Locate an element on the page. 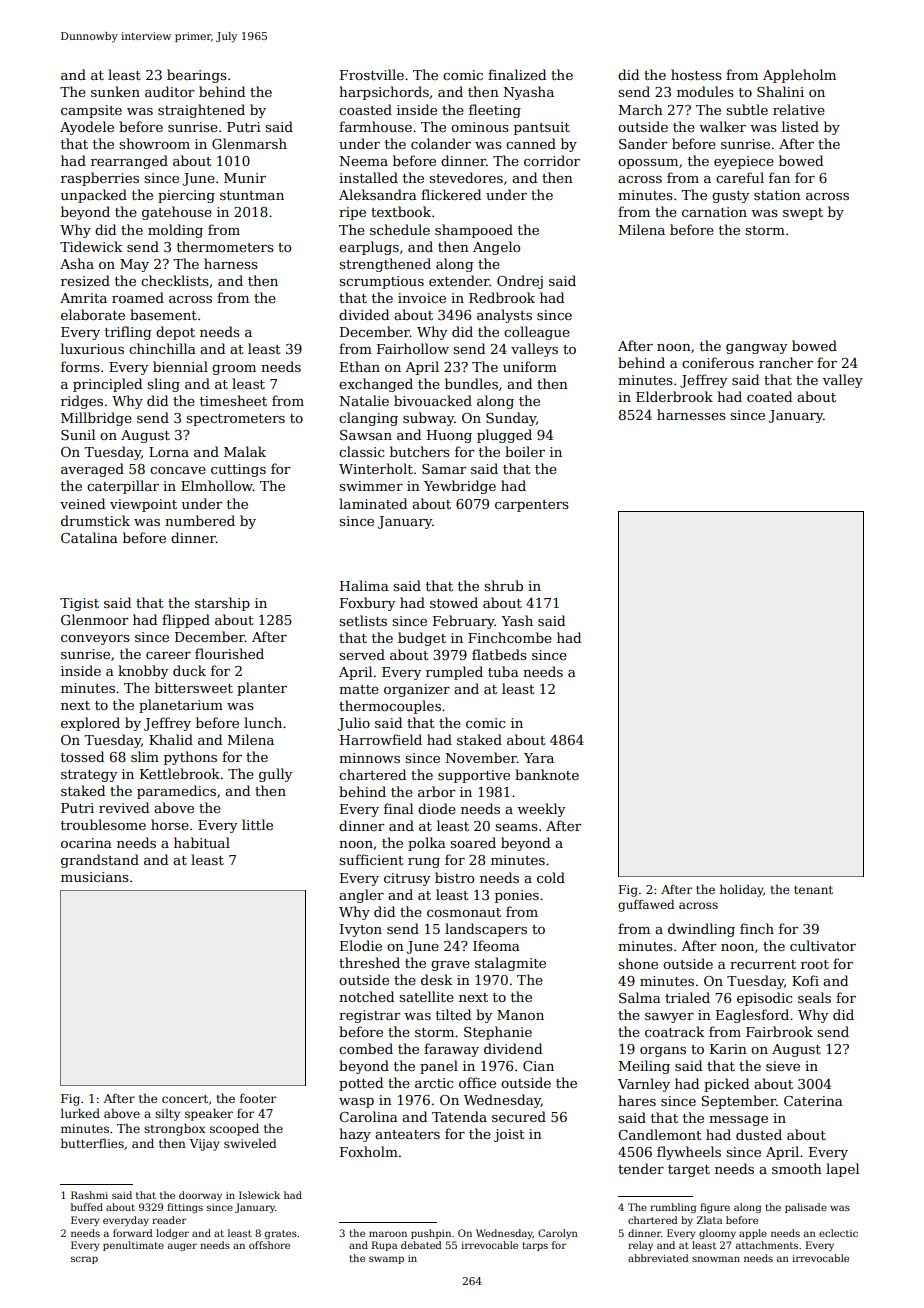 The image size is (924, 1308). Samar is located at coordinates (444, 469).
